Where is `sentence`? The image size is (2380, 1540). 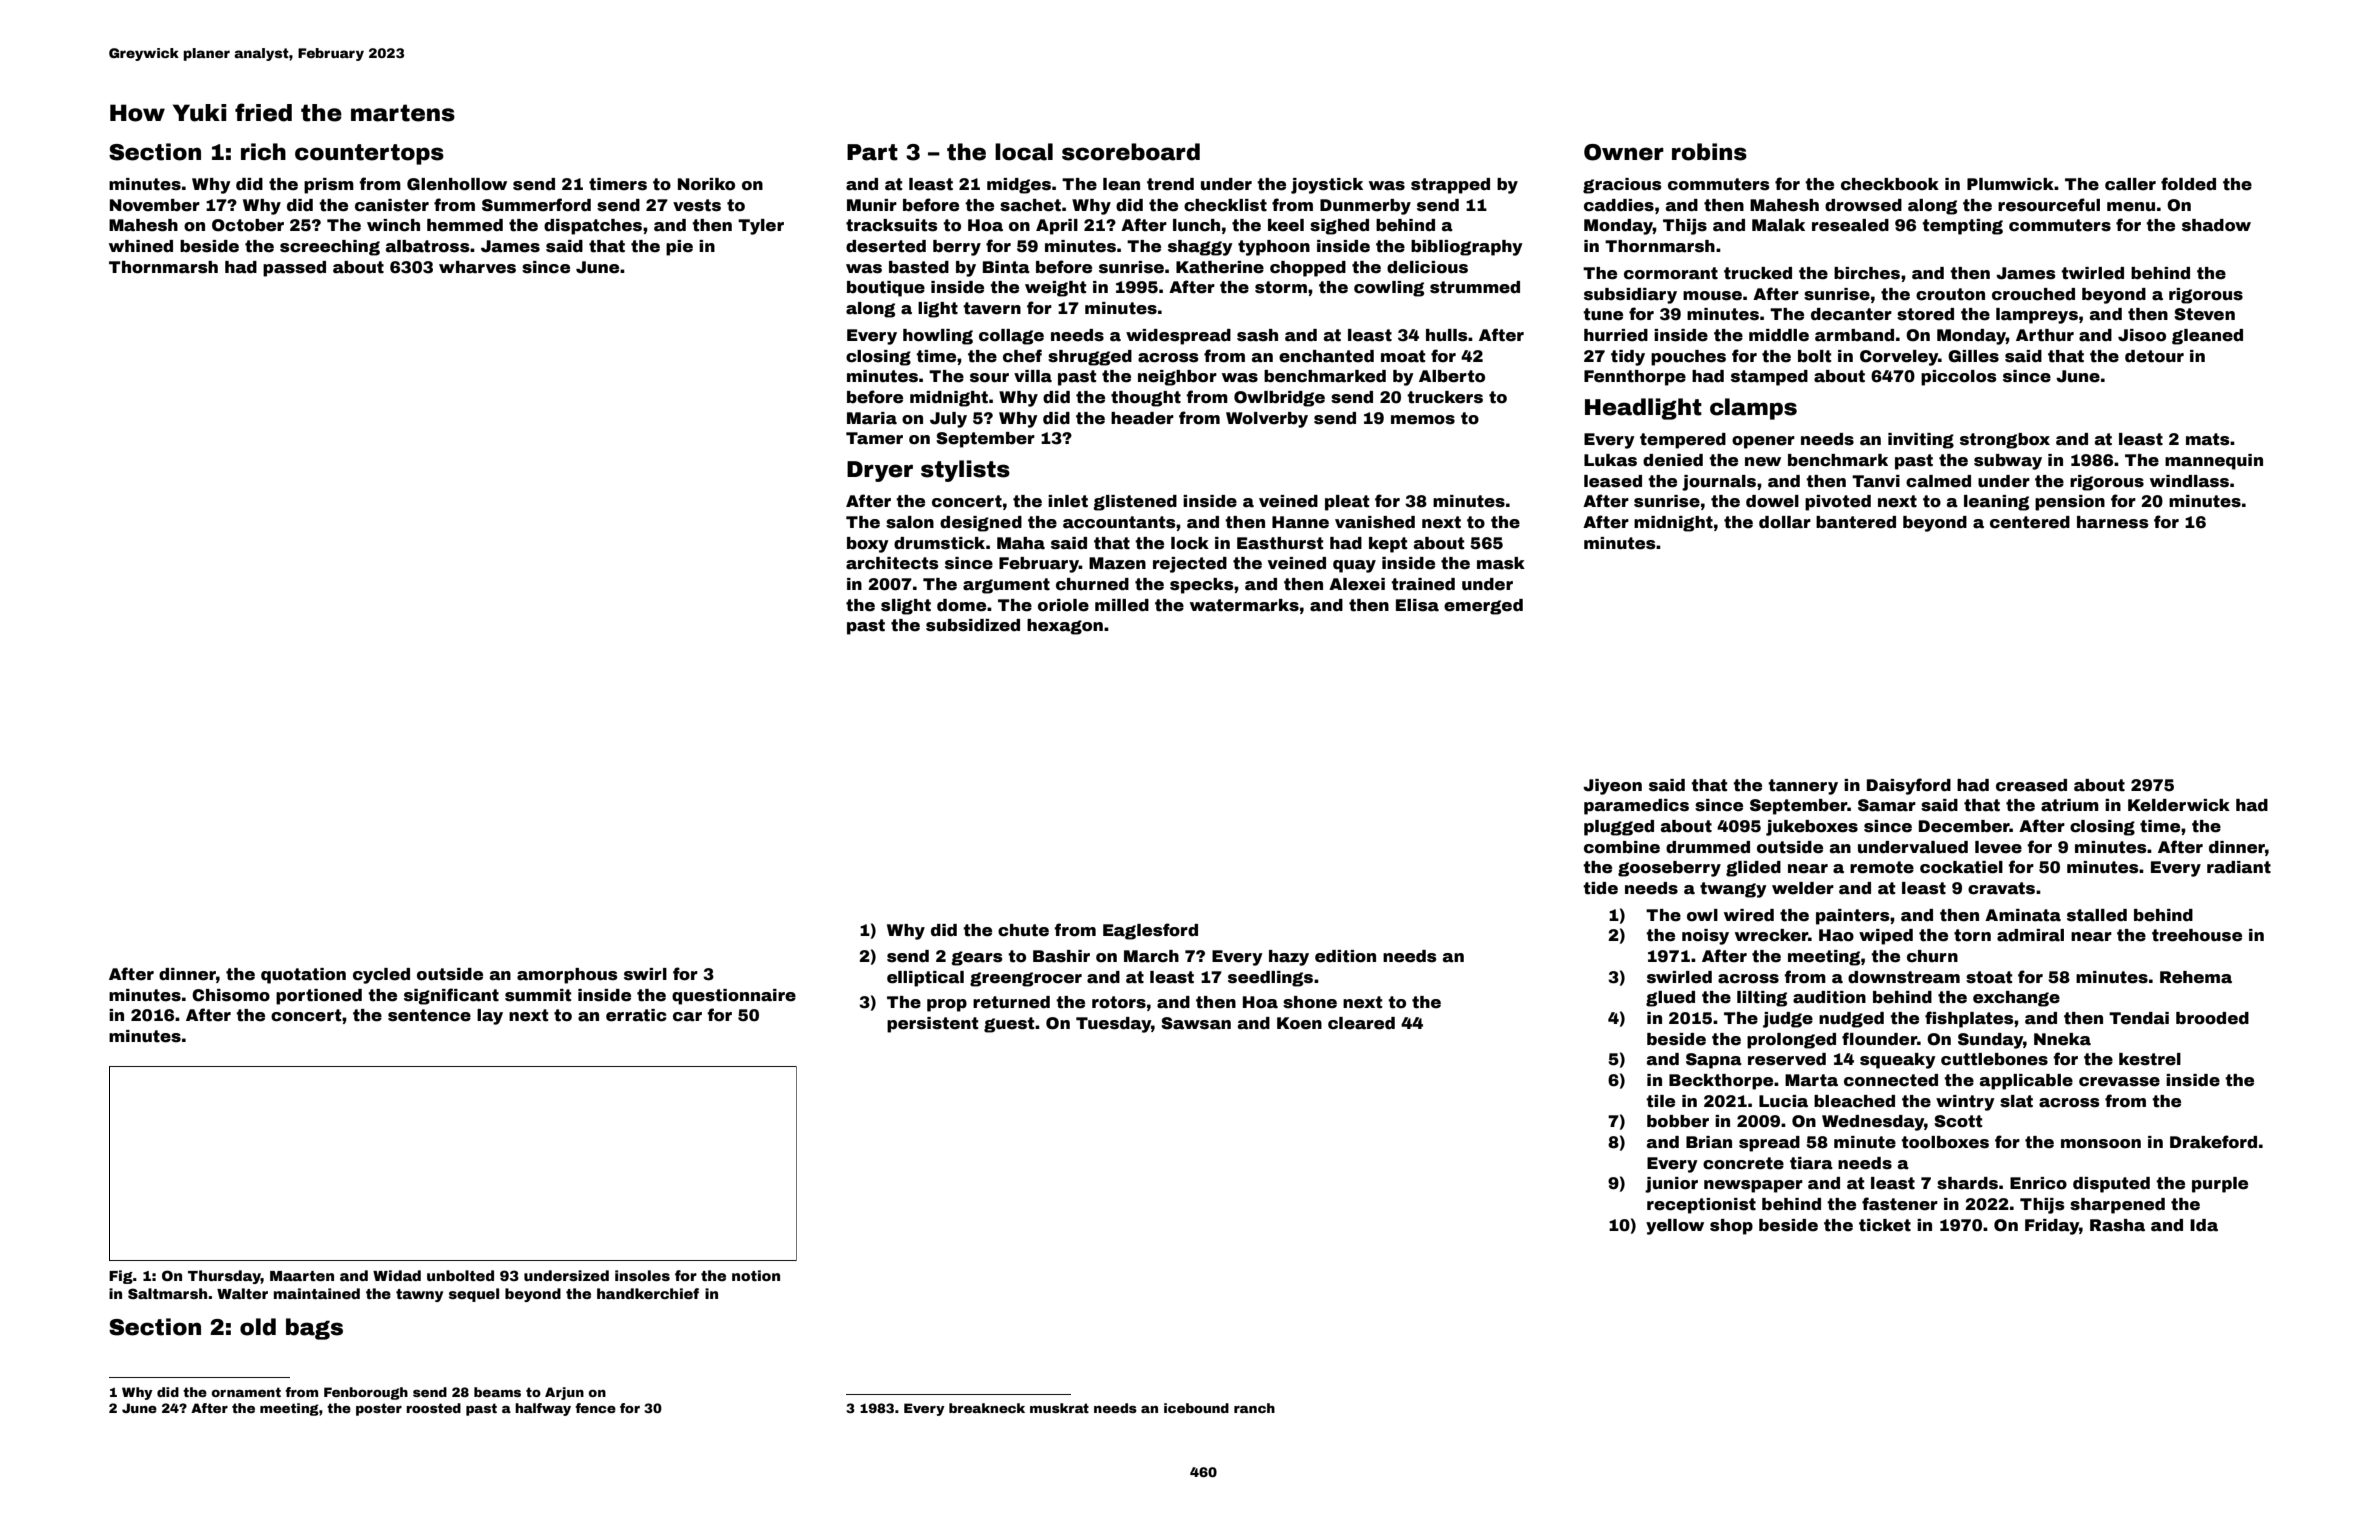
sentence is located at coordinates (429, 1015).
